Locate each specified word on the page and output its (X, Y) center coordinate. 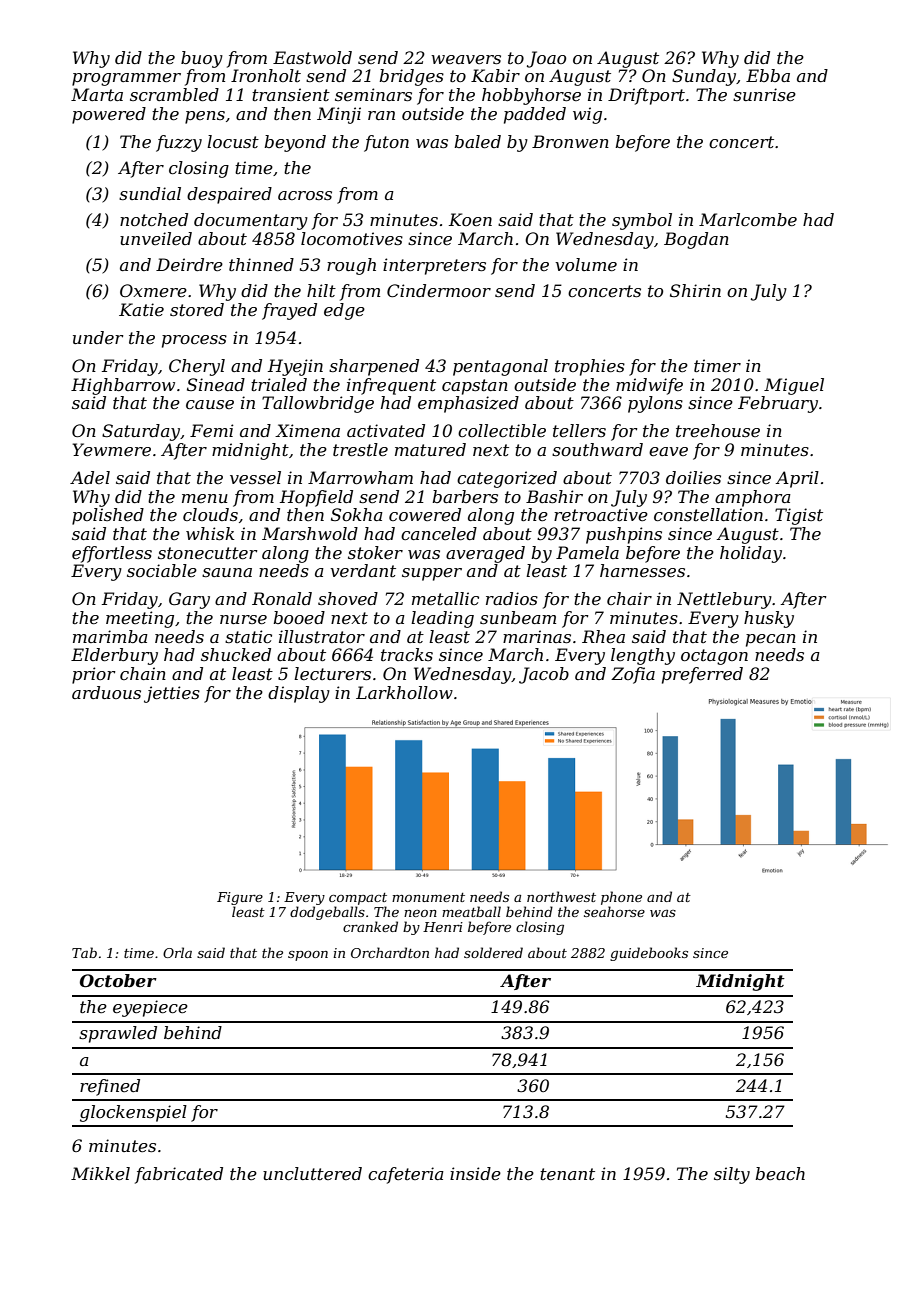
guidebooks (649, 954)
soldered (493, 952)
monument (428, 897)
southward (597, 449)
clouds (210, 514)
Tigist (799, 516)
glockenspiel (133, 1113)
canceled (439, 533)
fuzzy (179, 143)
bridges (411, 77)
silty (732, 1175)
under (98, 337)
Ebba (768, 75)
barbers (465, 496)
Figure (240, 898)
